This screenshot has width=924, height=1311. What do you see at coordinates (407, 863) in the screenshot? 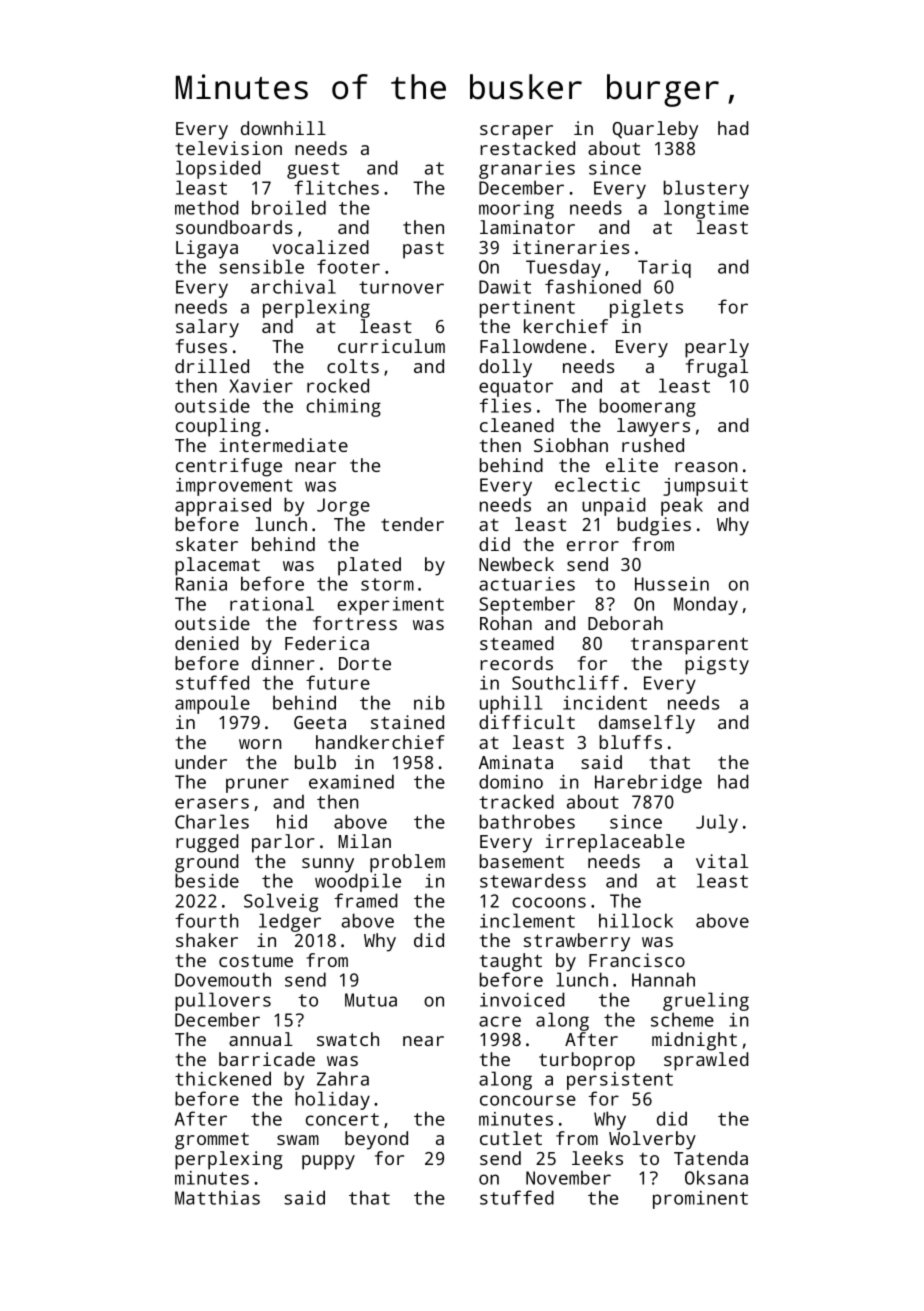
I see `problem` at bounding box center [407, 863].
